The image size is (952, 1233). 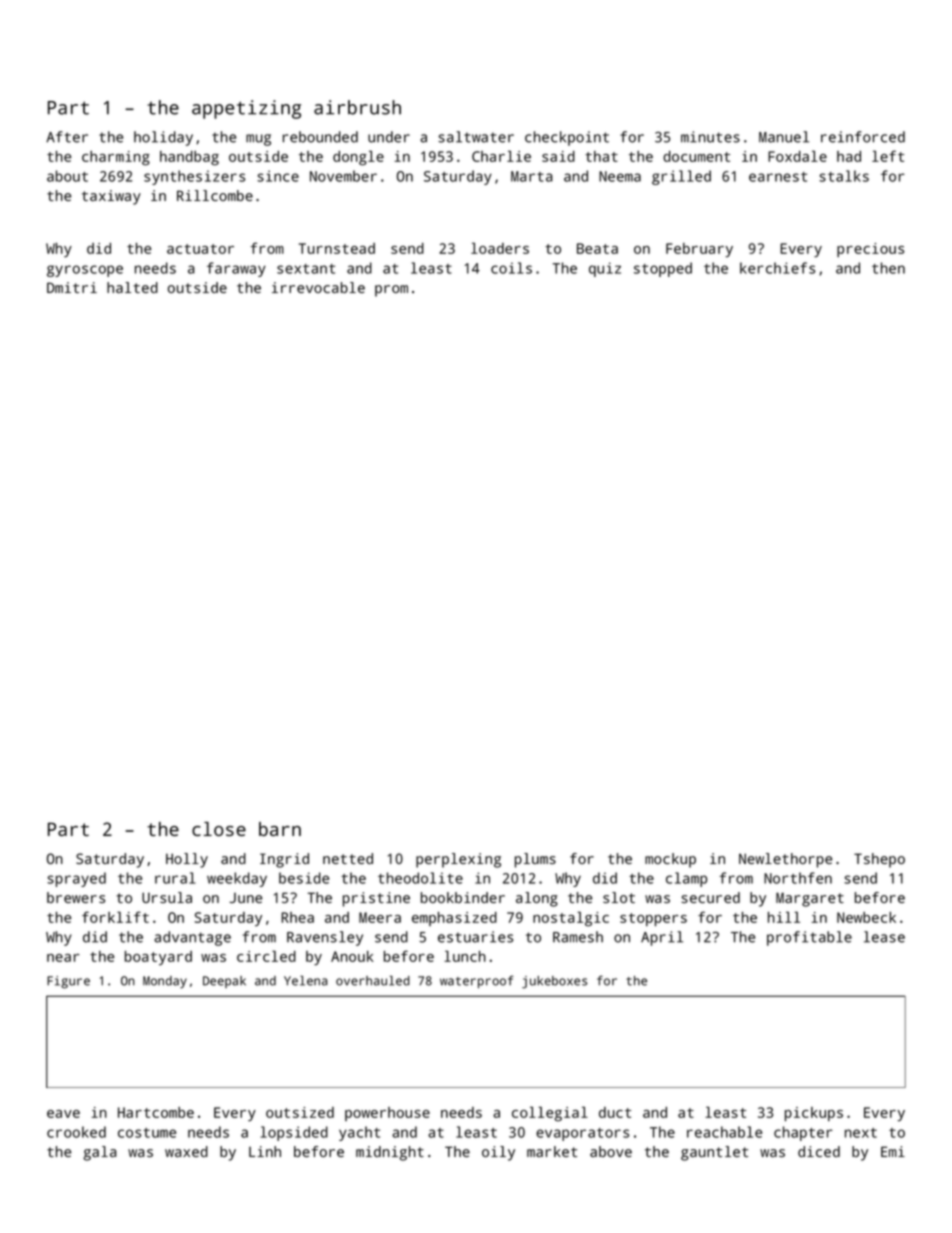 I want to click on Hartcombe, so click(x=156, y=1112).
